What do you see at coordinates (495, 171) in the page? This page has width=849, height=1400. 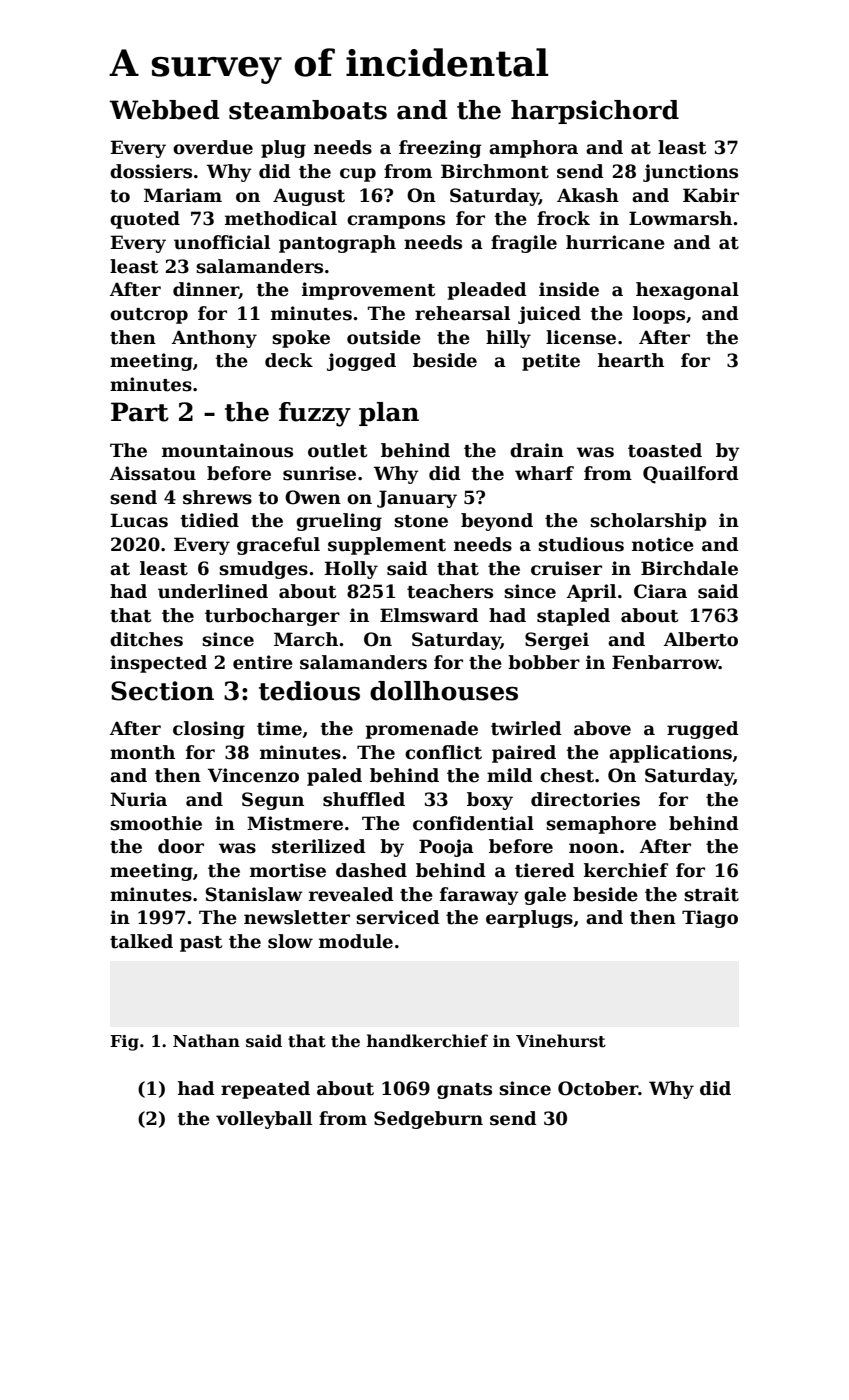 I see `Birchmont` at bounding box center [495, 171].
